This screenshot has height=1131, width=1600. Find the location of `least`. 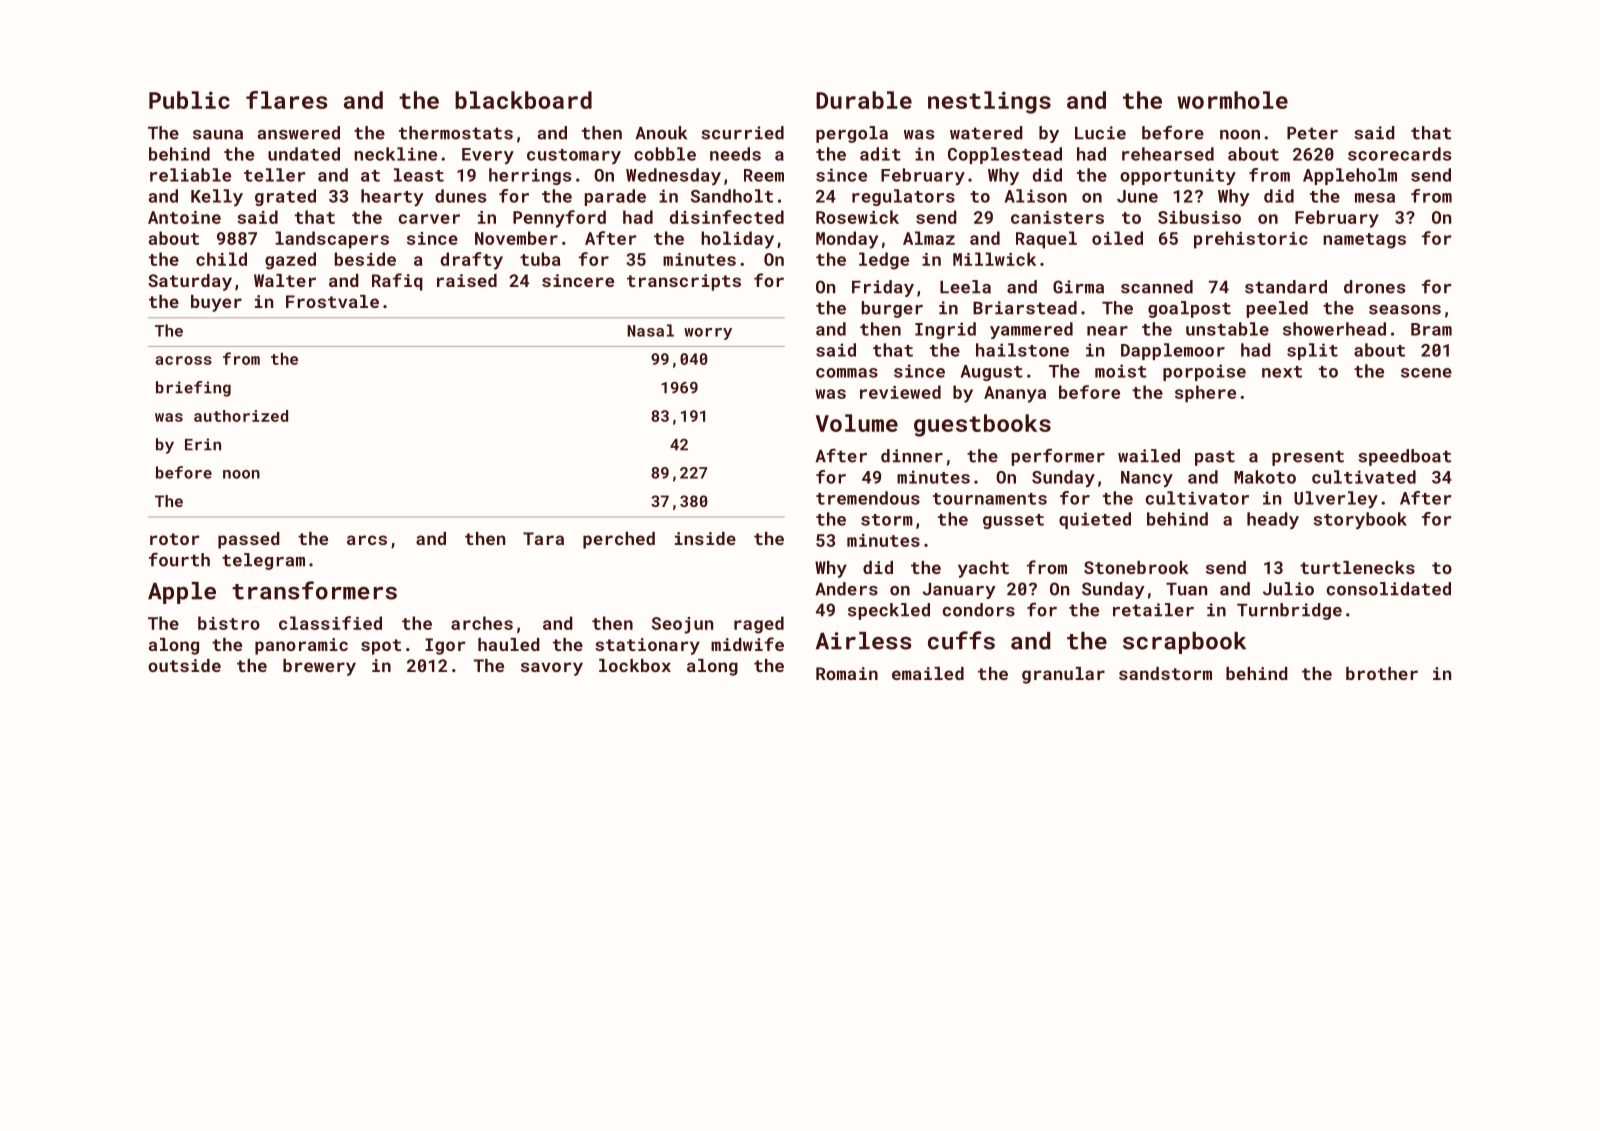

least is located at coordinates (419, 175).
